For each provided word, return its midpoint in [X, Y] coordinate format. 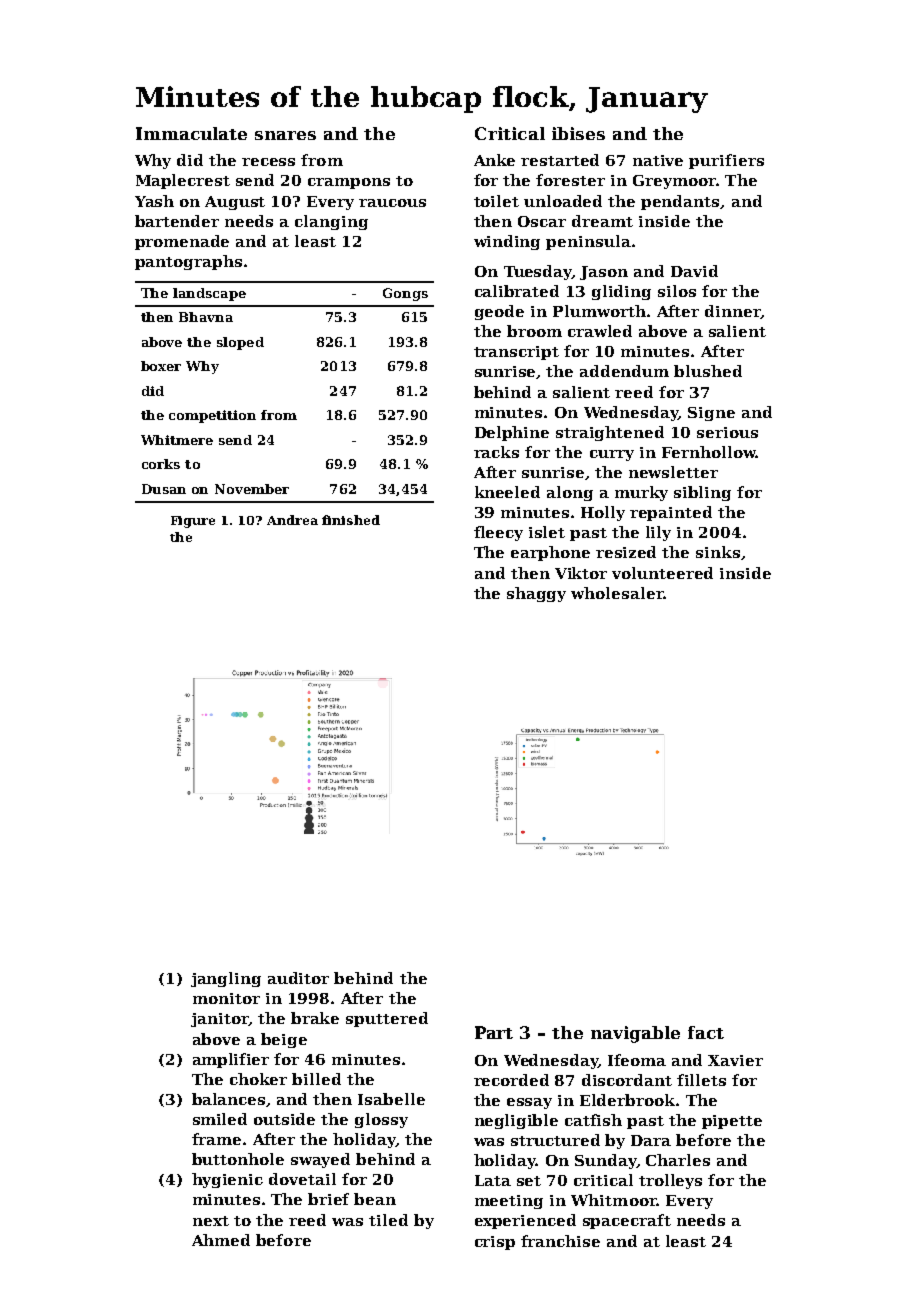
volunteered [662, 573]
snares [285, 135]
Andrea [292, 520]
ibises [578, 133]
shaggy [536, 594]
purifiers [726, 161]
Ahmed [221, 1240]
